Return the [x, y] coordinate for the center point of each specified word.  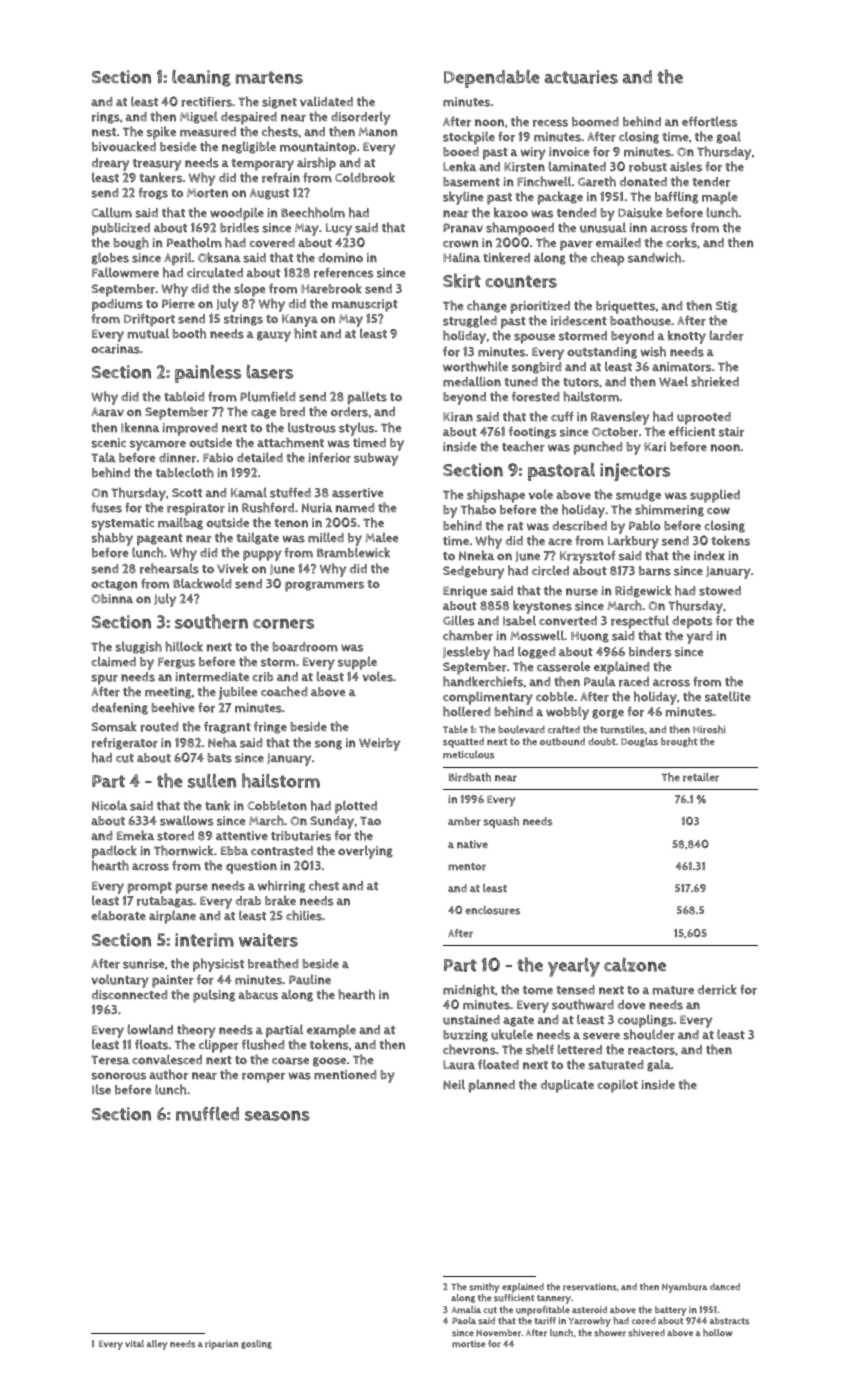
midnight [469, 990]
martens [269, 77]
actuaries [581, 77]
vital [134, 1343]
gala [659, 1065]
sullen [212, 781]
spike [161, 133]
